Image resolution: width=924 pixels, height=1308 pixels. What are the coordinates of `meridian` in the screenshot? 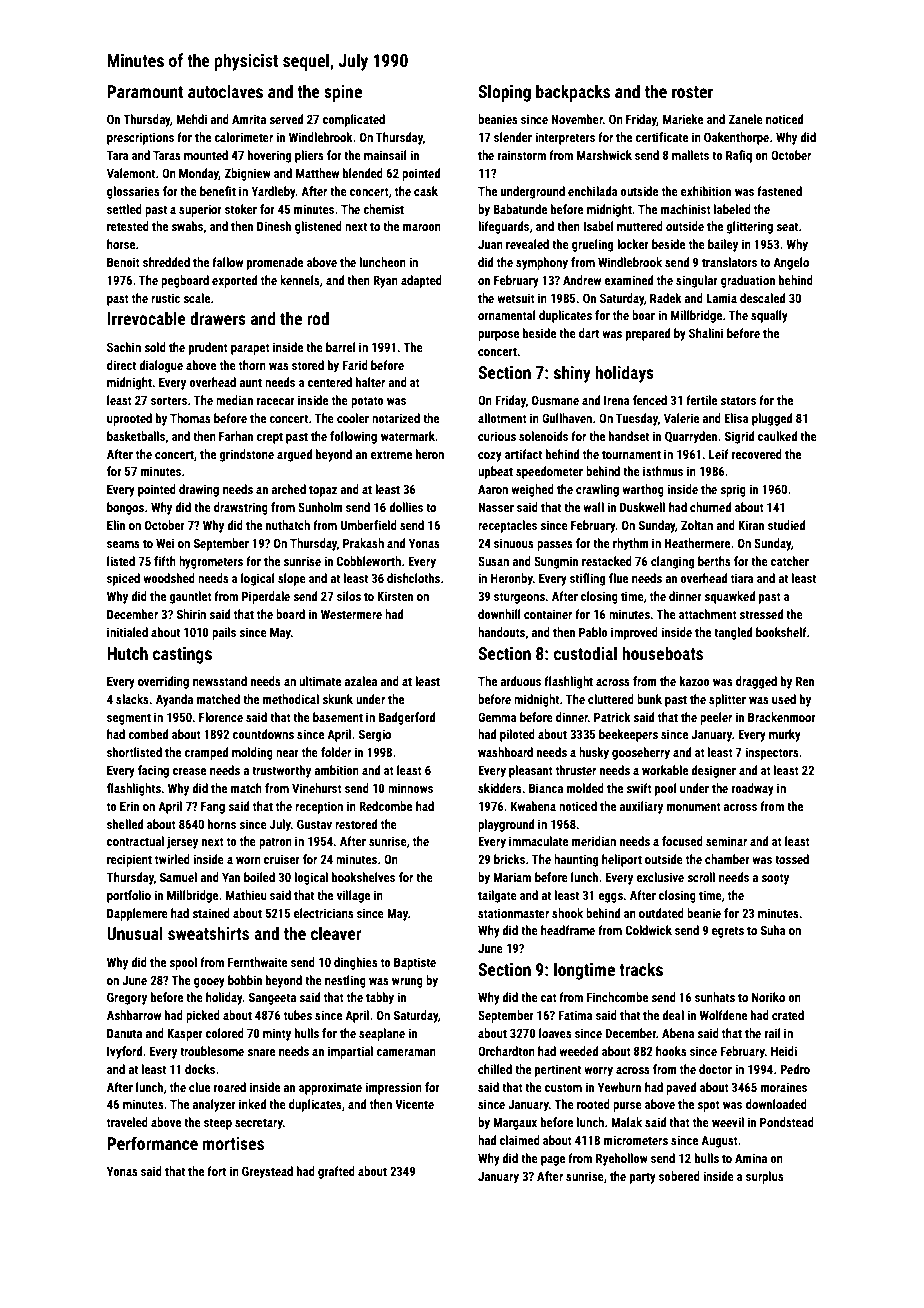 It's located at (594, 841).
